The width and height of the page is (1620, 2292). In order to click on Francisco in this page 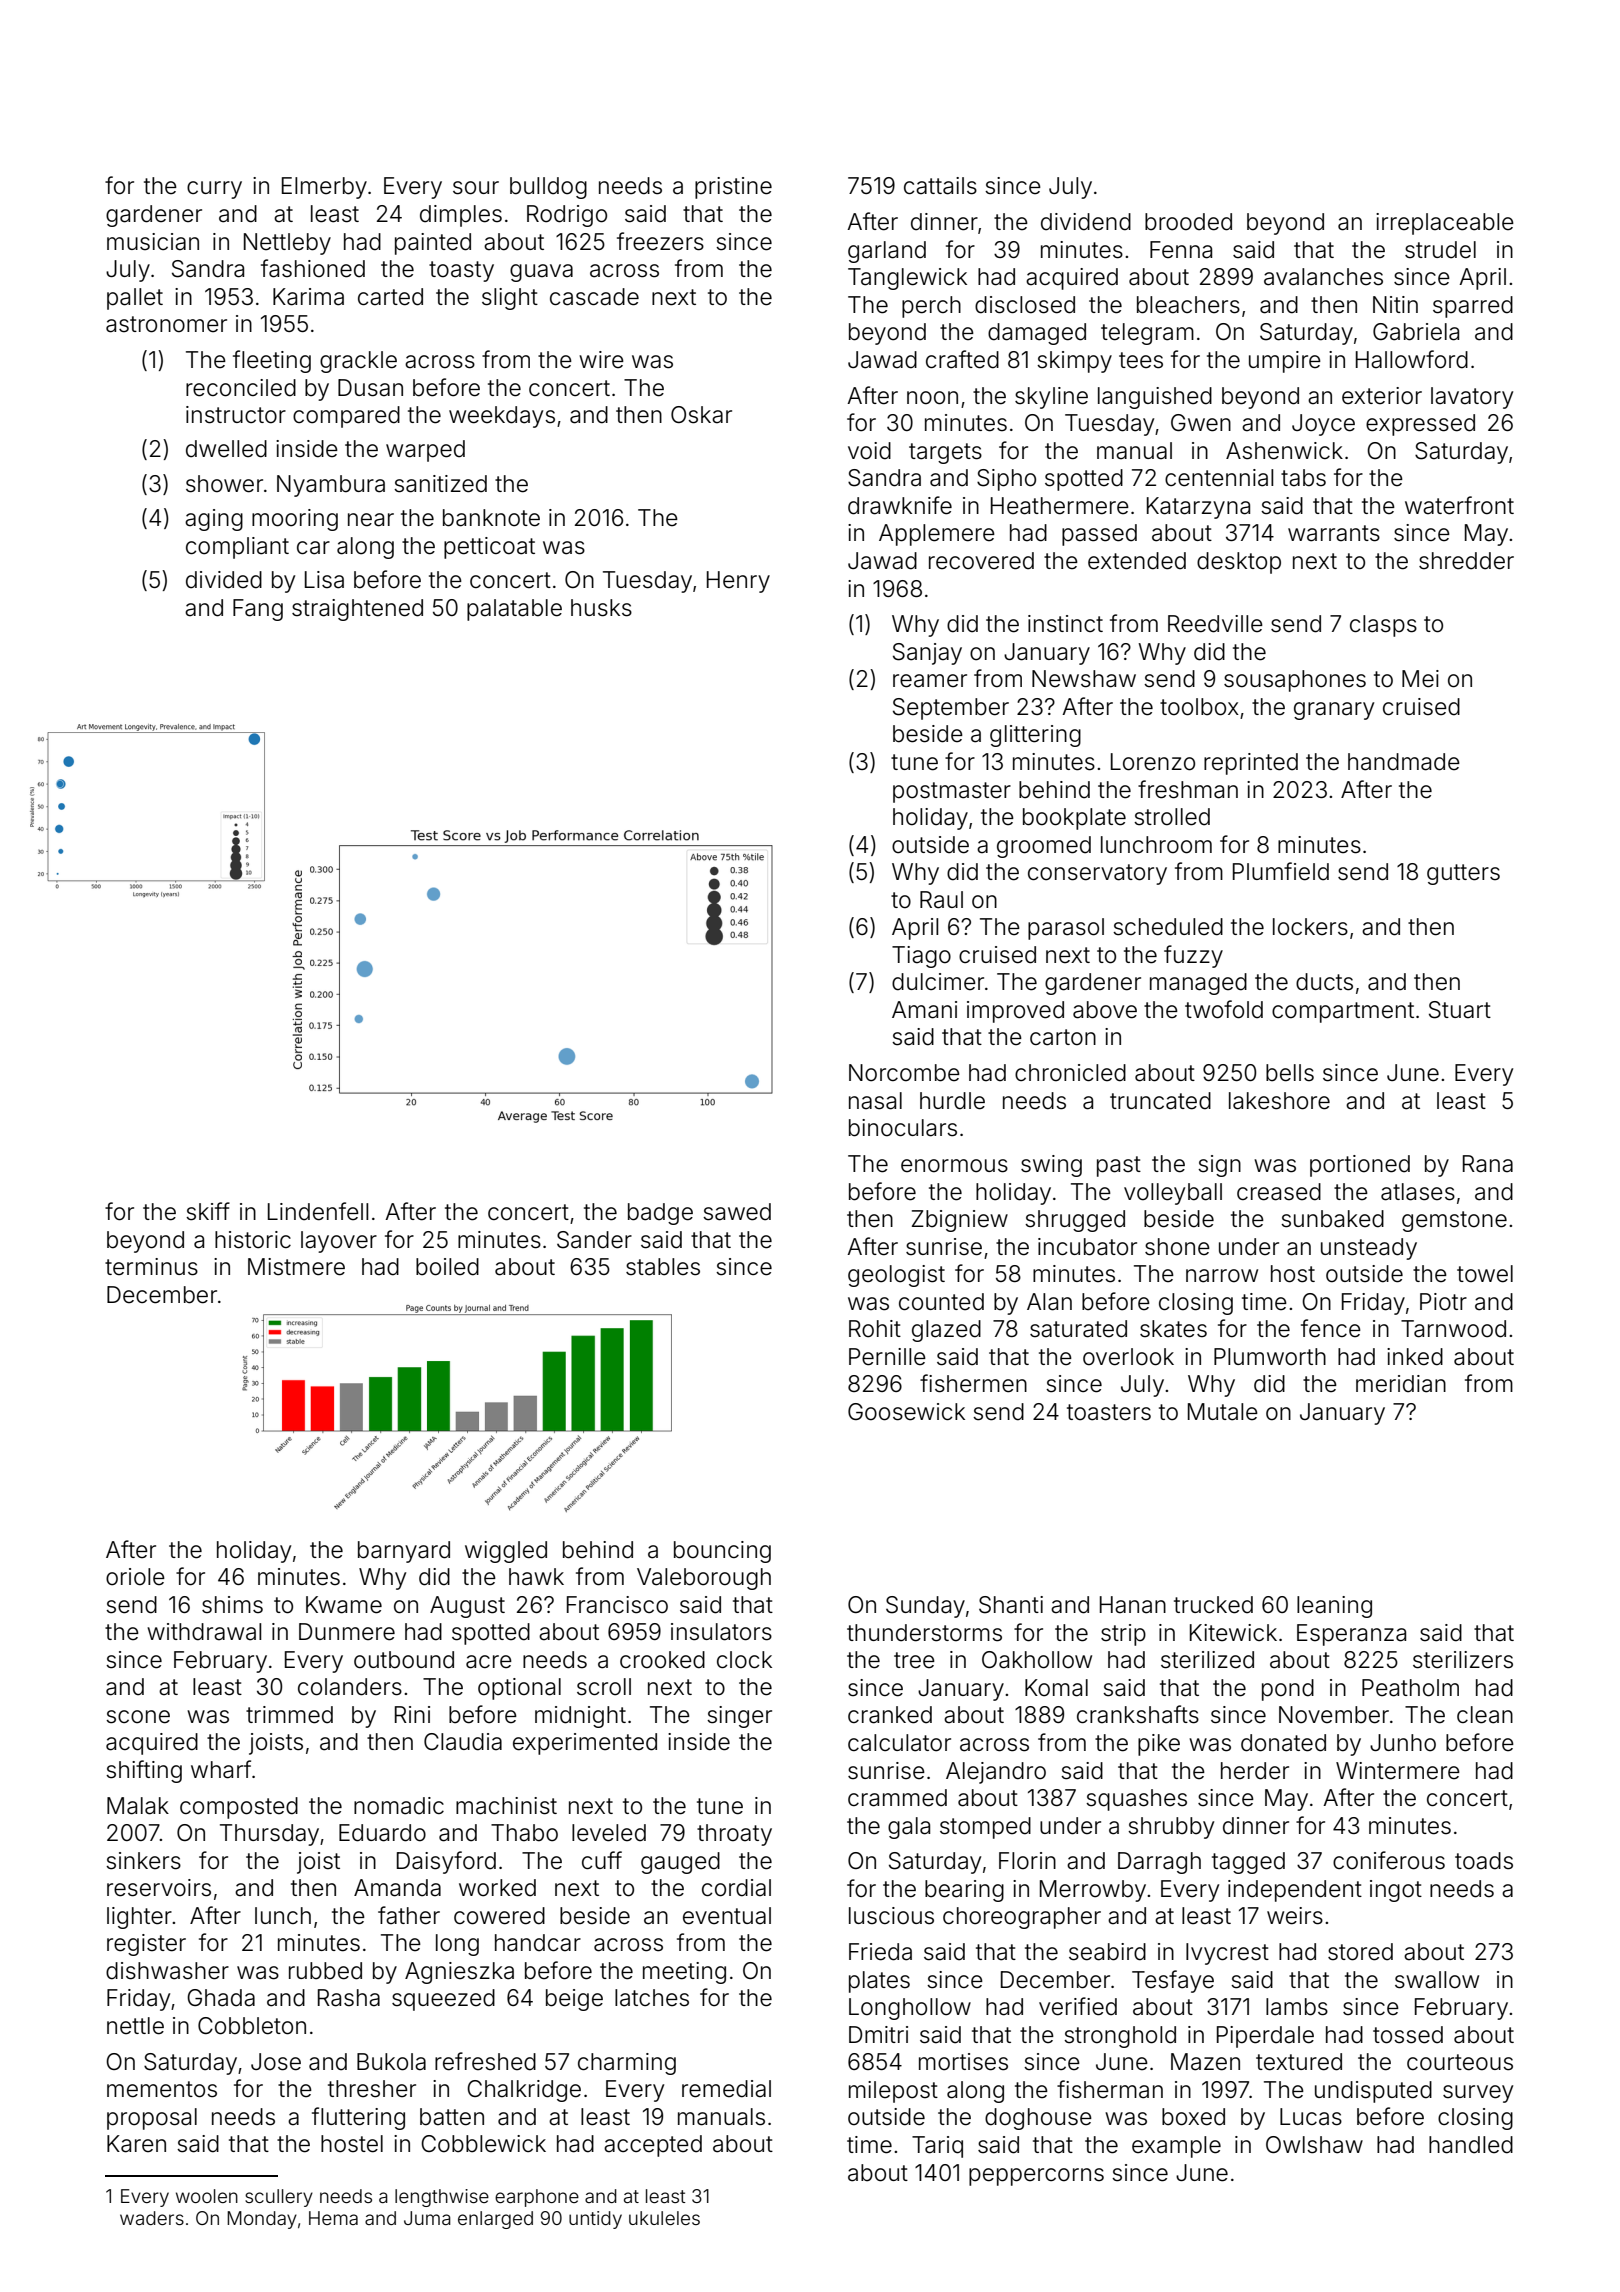, I will do `click(617, 1605)`.
